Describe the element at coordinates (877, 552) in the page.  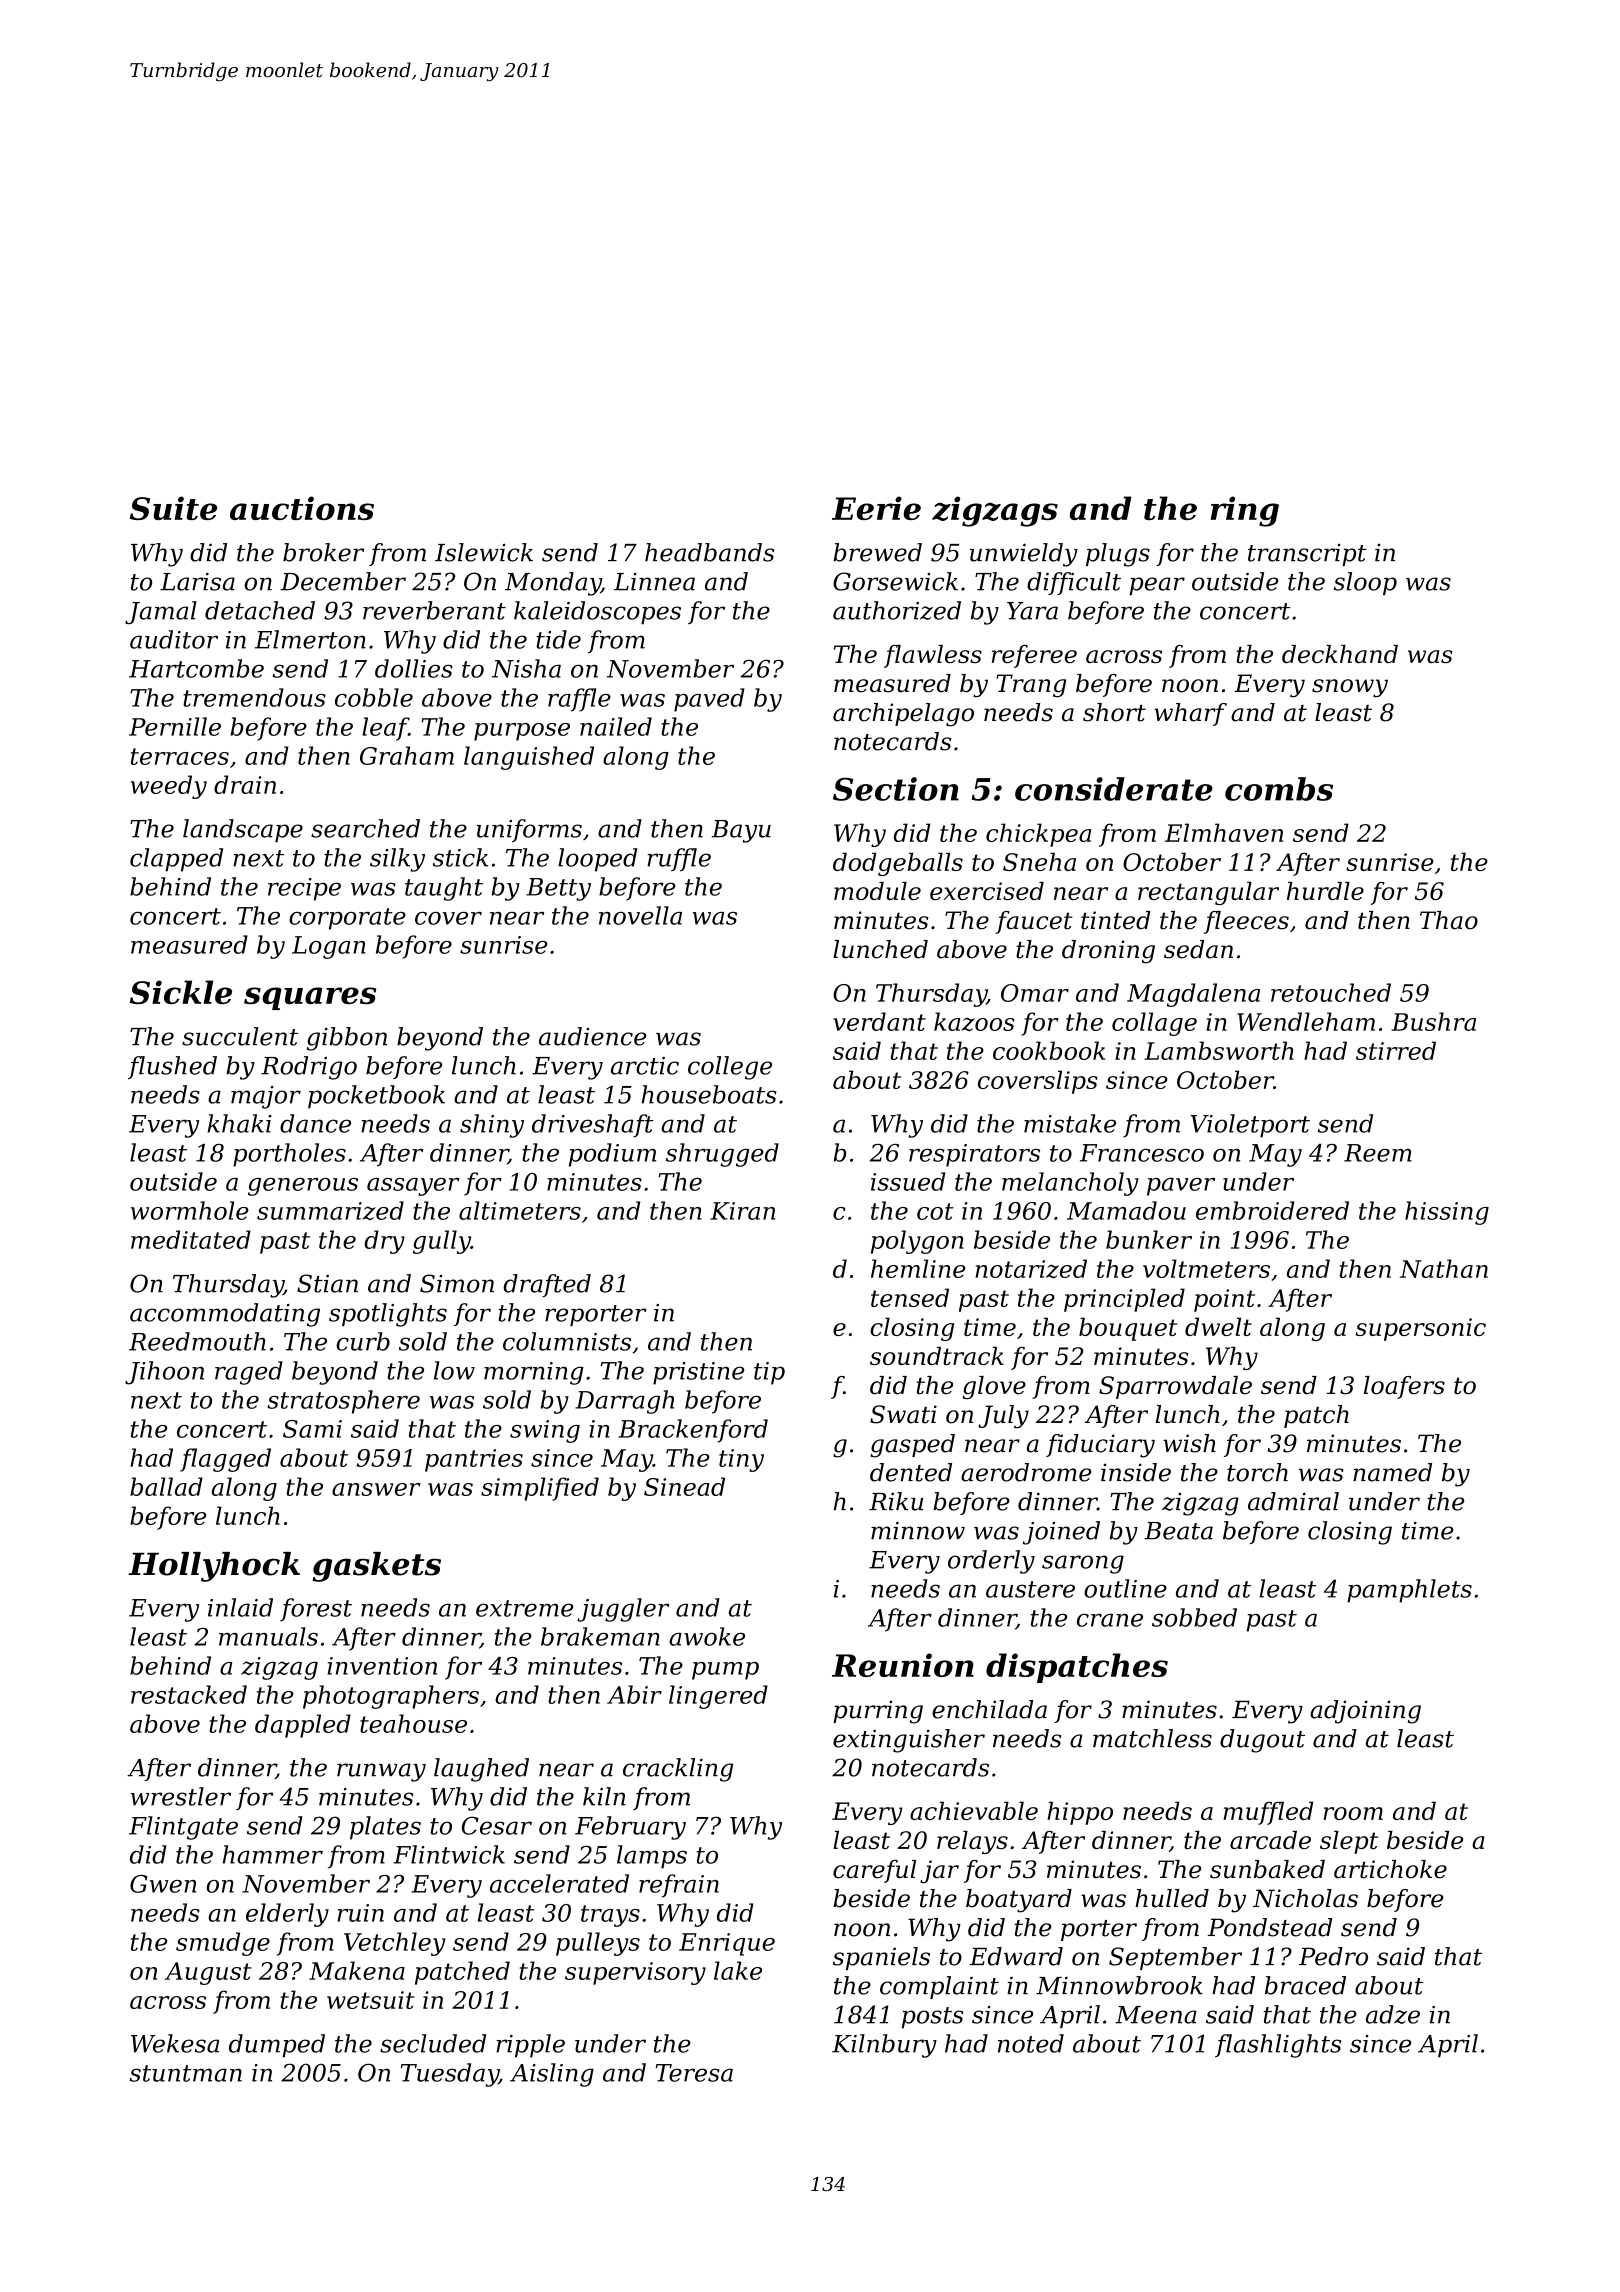
I see `brewed` at that location.
